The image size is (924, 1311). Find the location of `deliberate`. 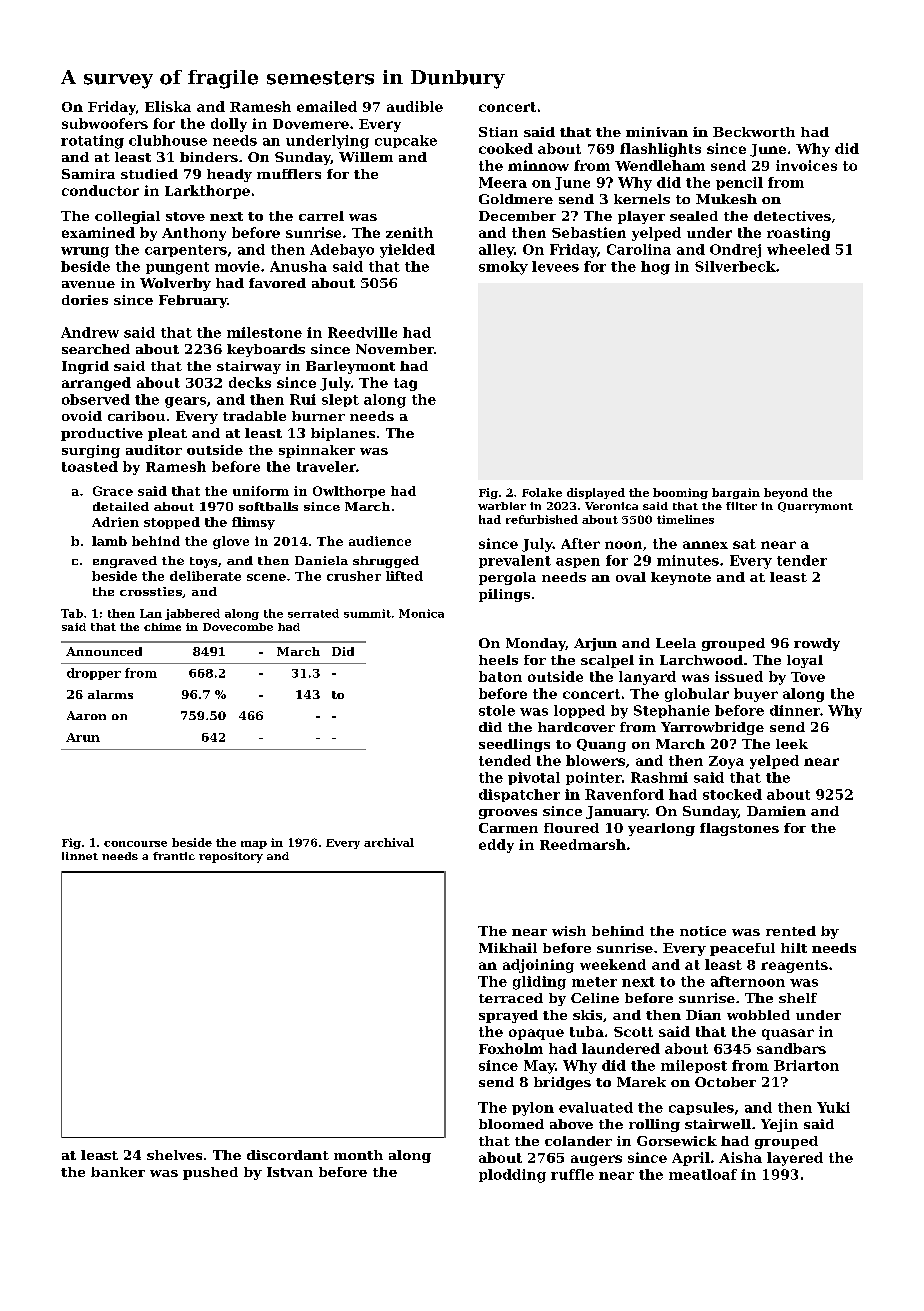

deliberate is located at coordinates (205, 576).
